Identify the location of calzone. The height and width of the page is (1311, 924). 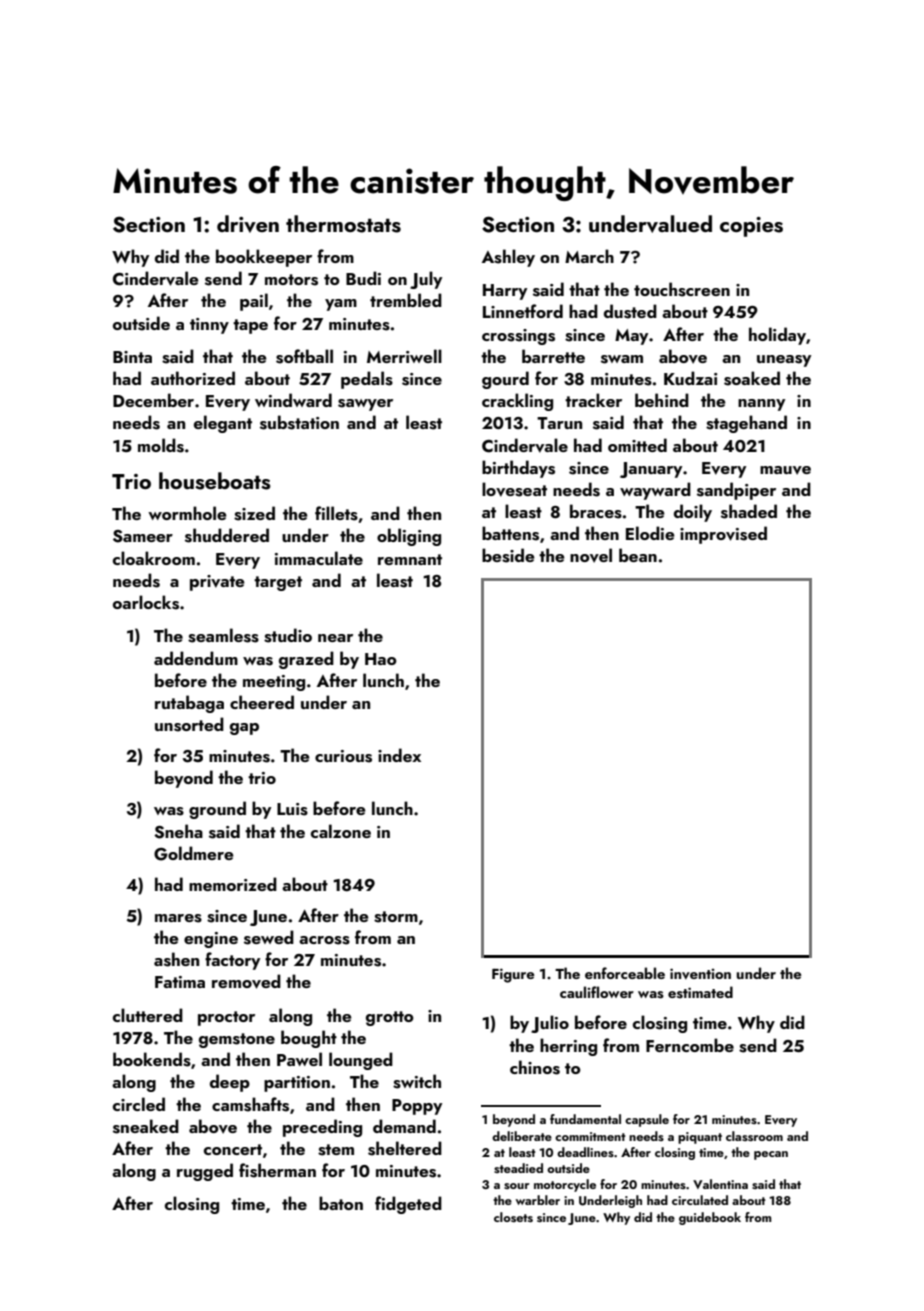
(341, 831).
